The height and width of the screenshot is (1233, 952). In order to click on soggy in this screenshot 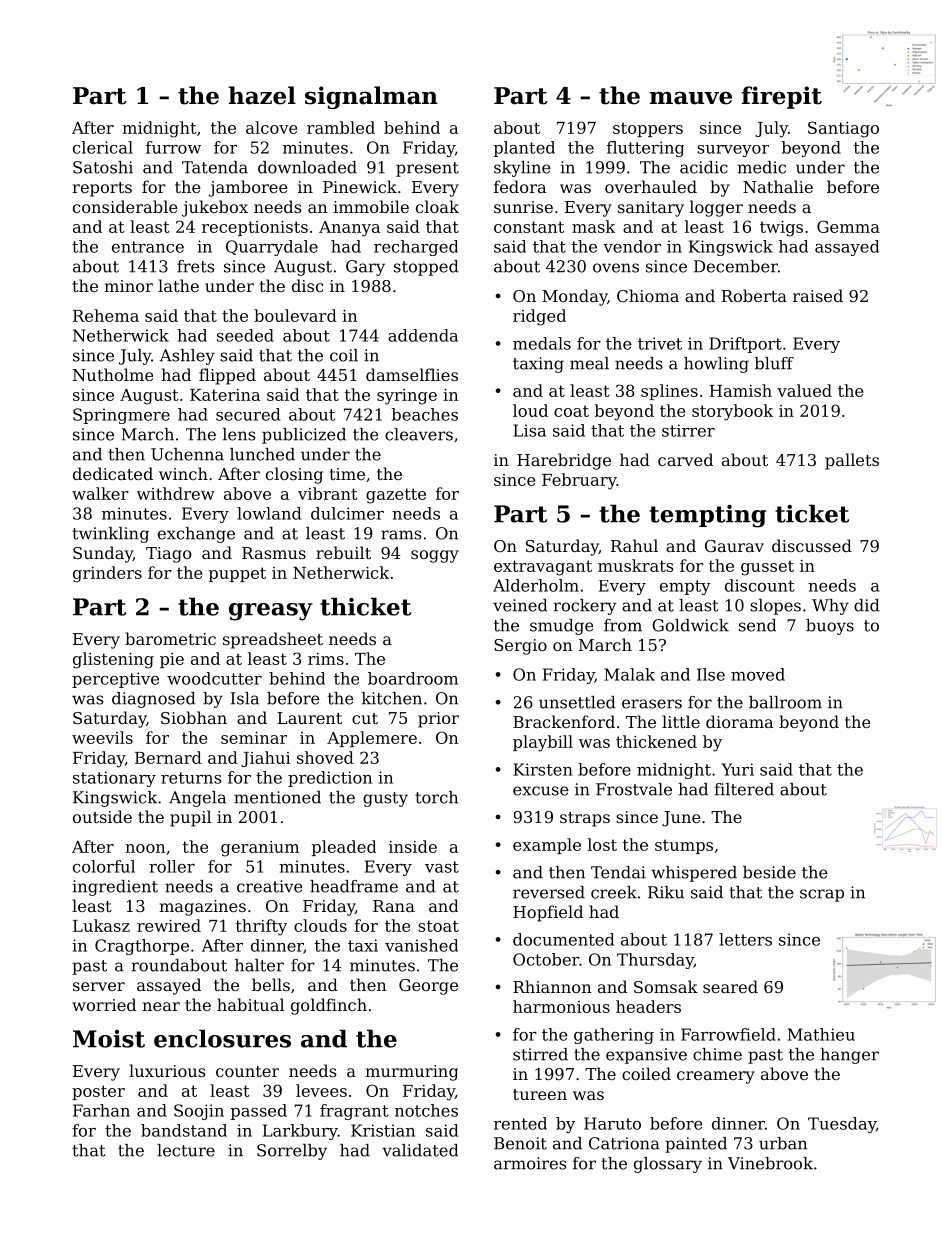, I will do `click(435, 556)`.
